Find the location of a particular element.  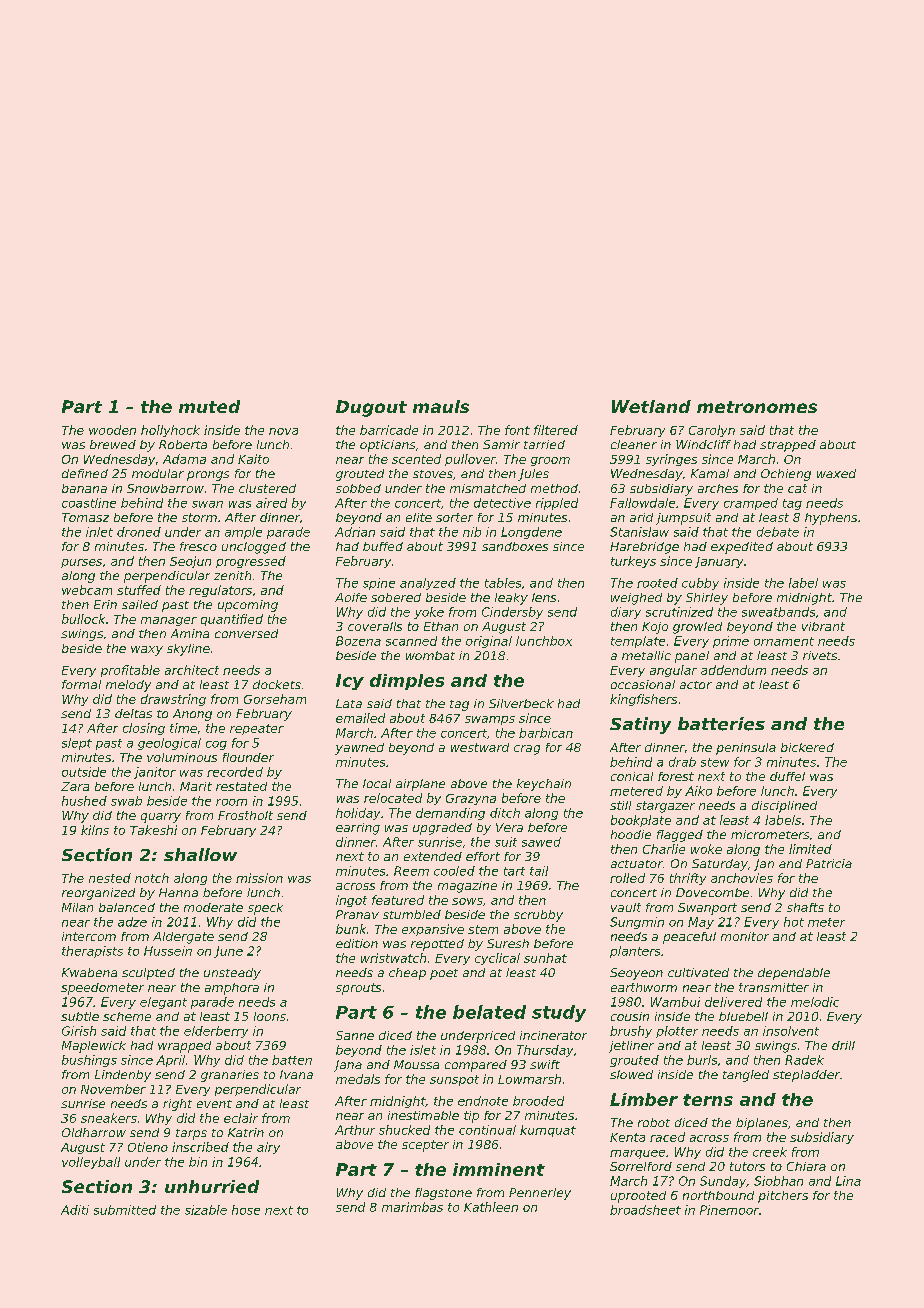

pullover is located at coordinates (470, 460).
